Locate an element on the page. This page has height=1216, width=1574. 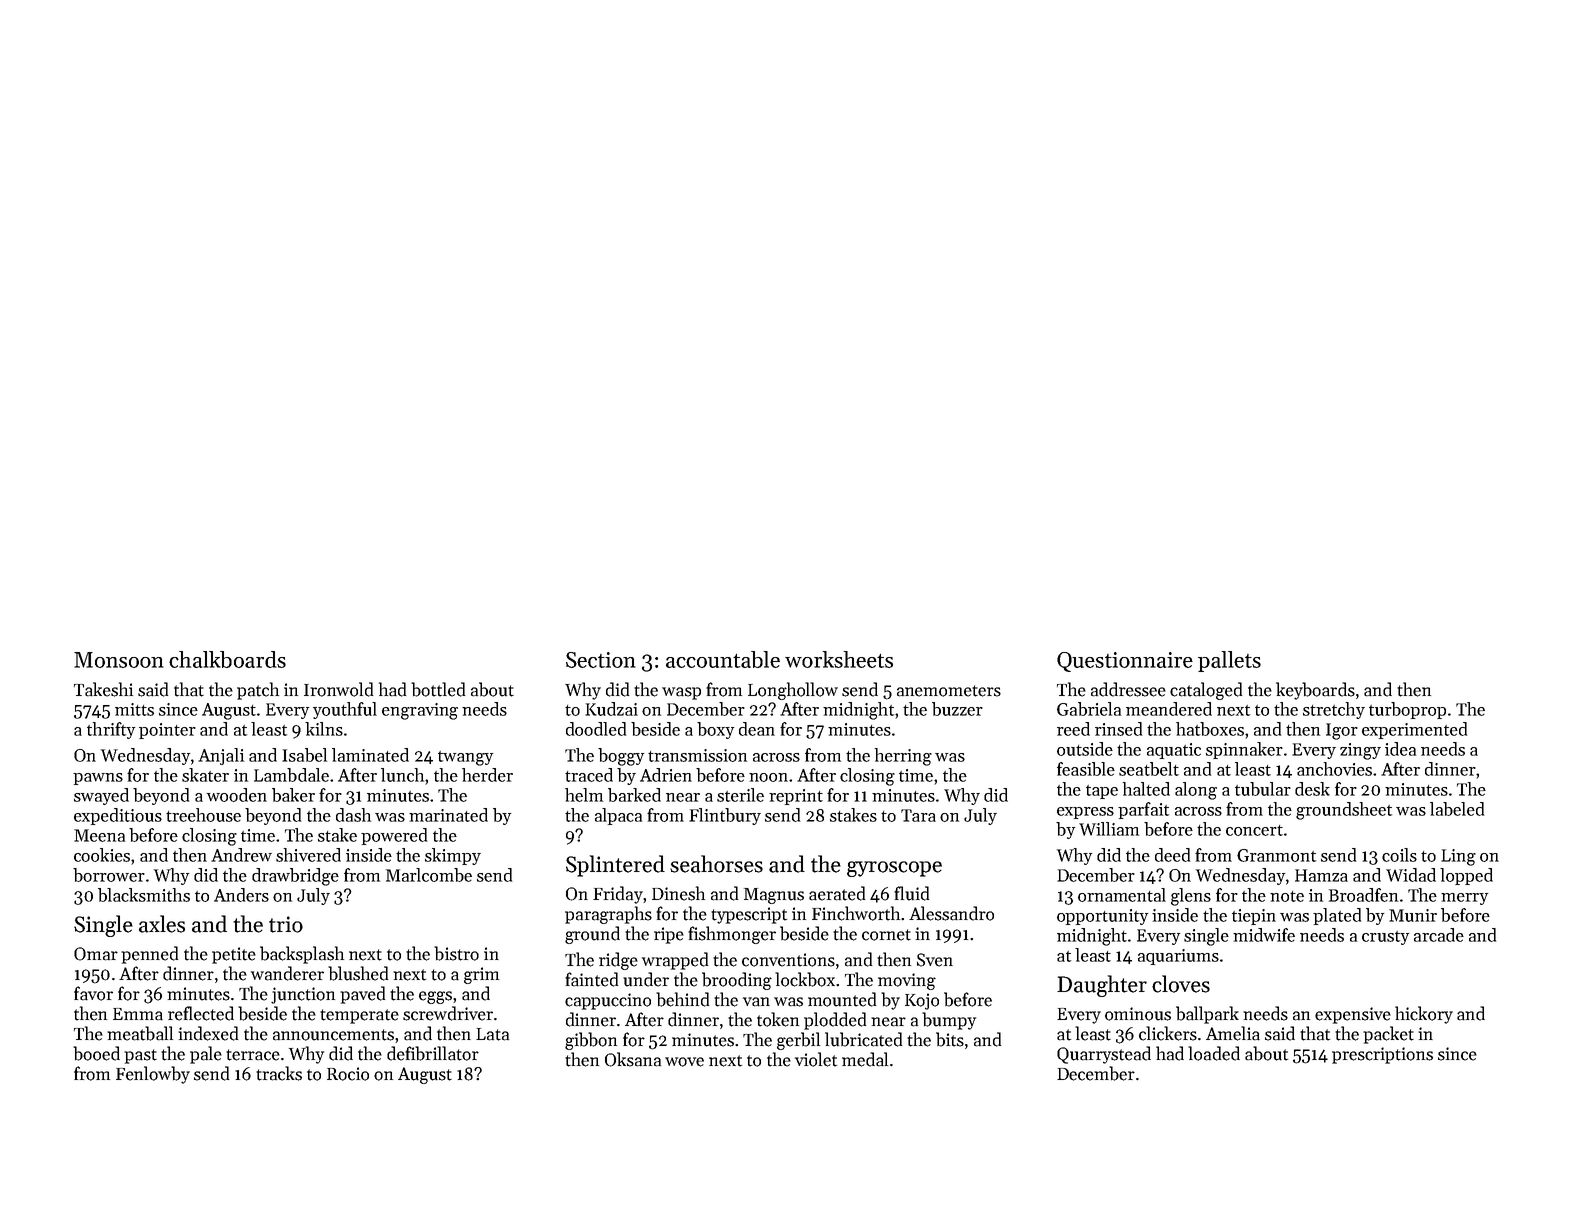
wove is located at coordinates (684, 1062).
